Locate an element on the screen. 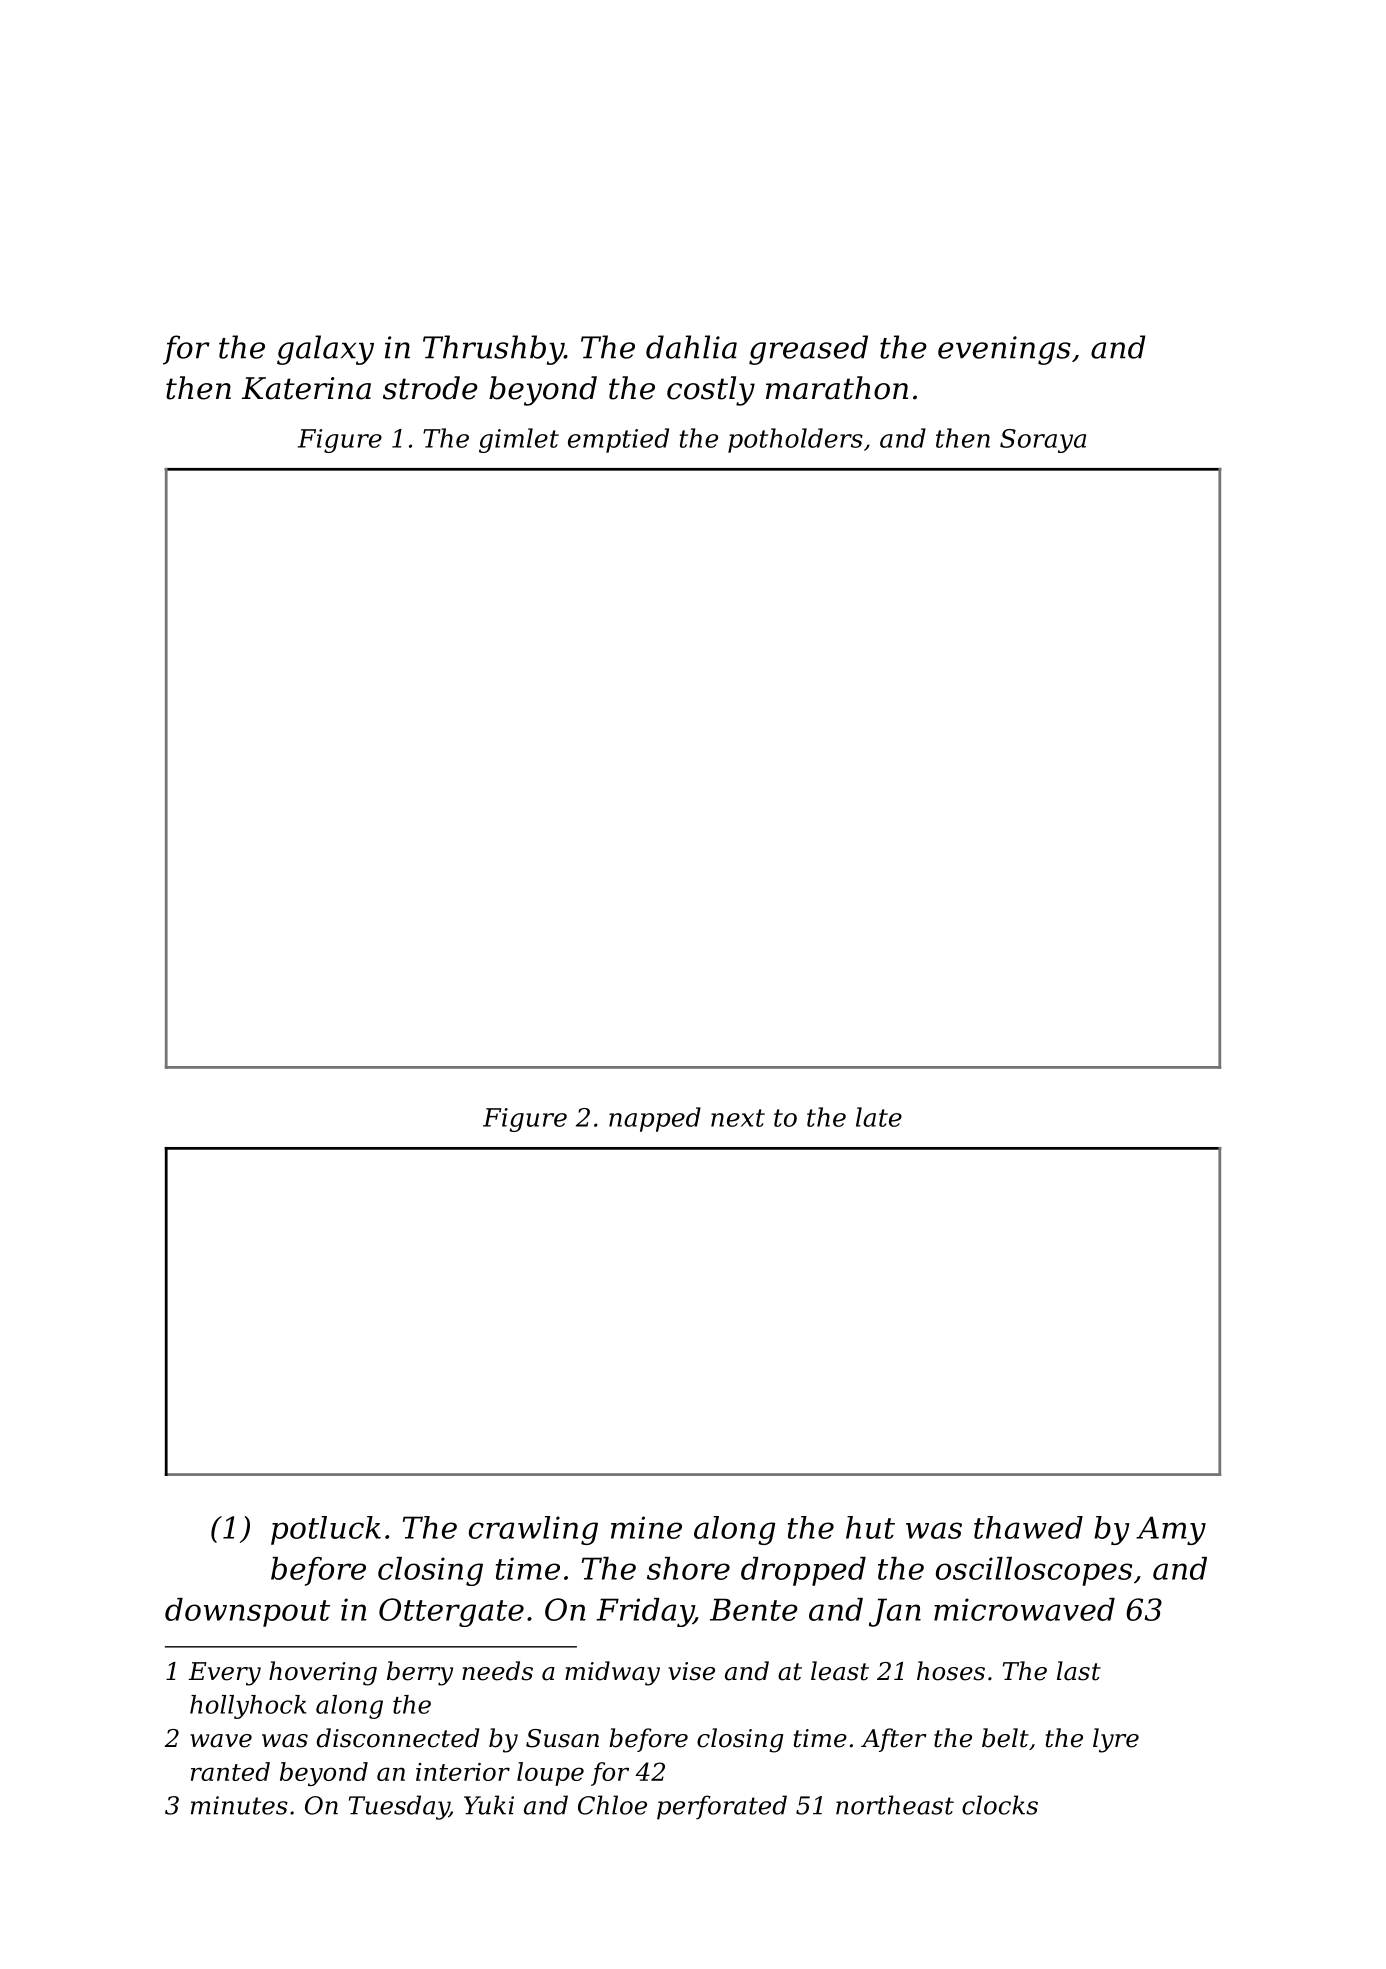 This screenshot has width=1386, height=1969. potluck is located at coordinates (326, 1530).
